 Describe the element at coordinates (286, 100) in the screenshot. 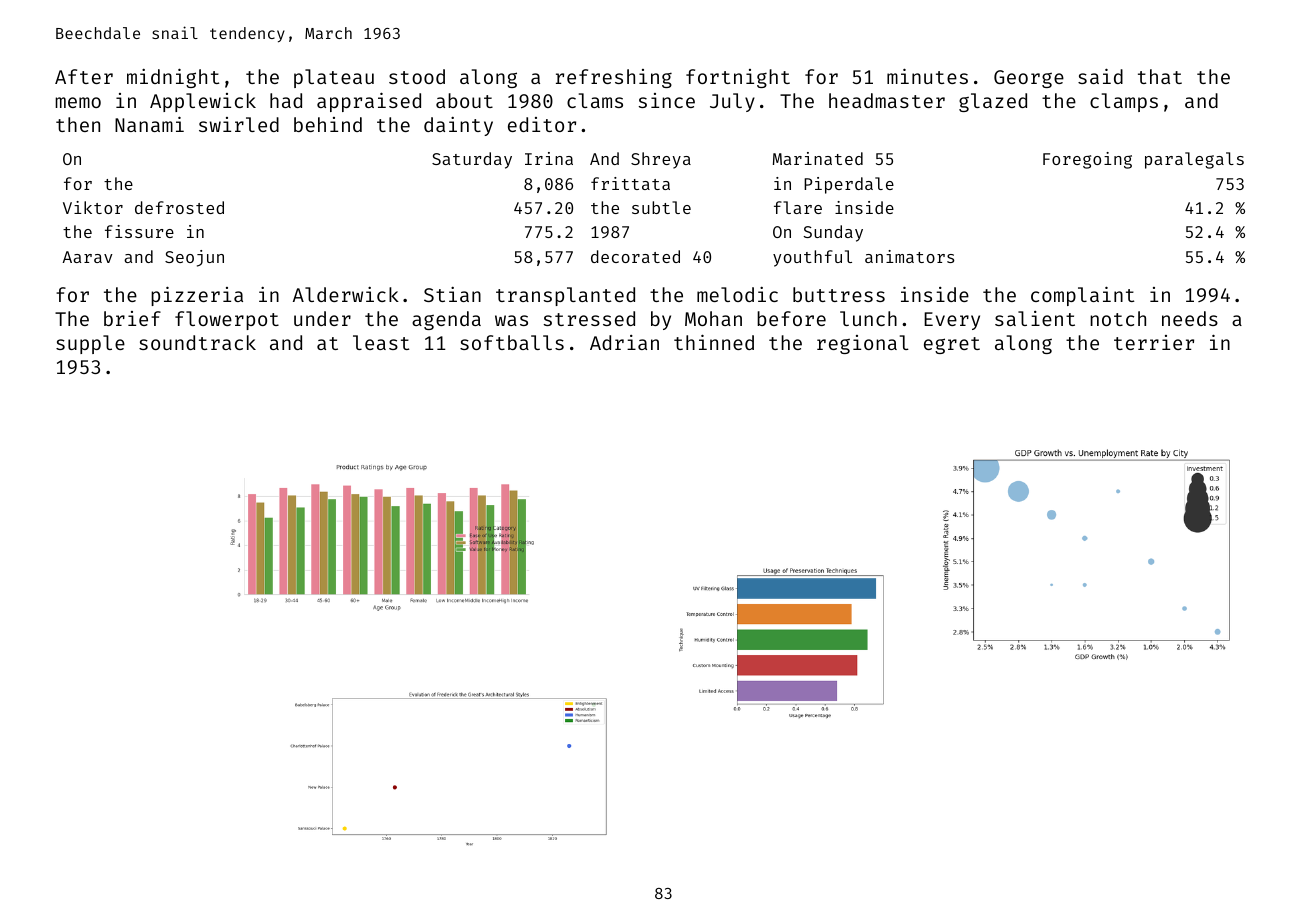

I see `had` at that location.
